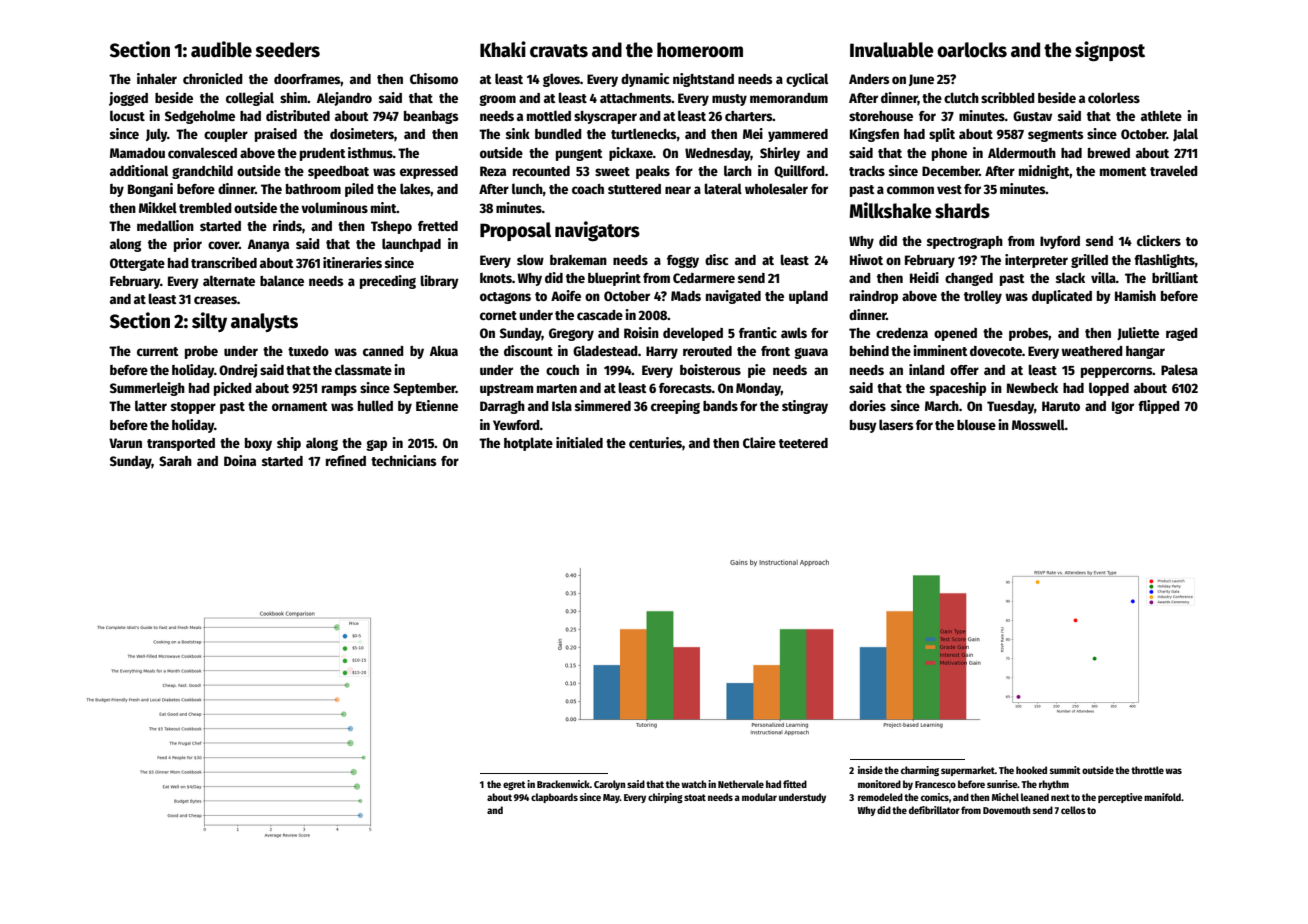 Image resolution: width=1308 pixels, height=924 pixels. What do you see at coordinates (514, 785) in the screenshot?
I see `egret` at bounding box center [514, 785].
